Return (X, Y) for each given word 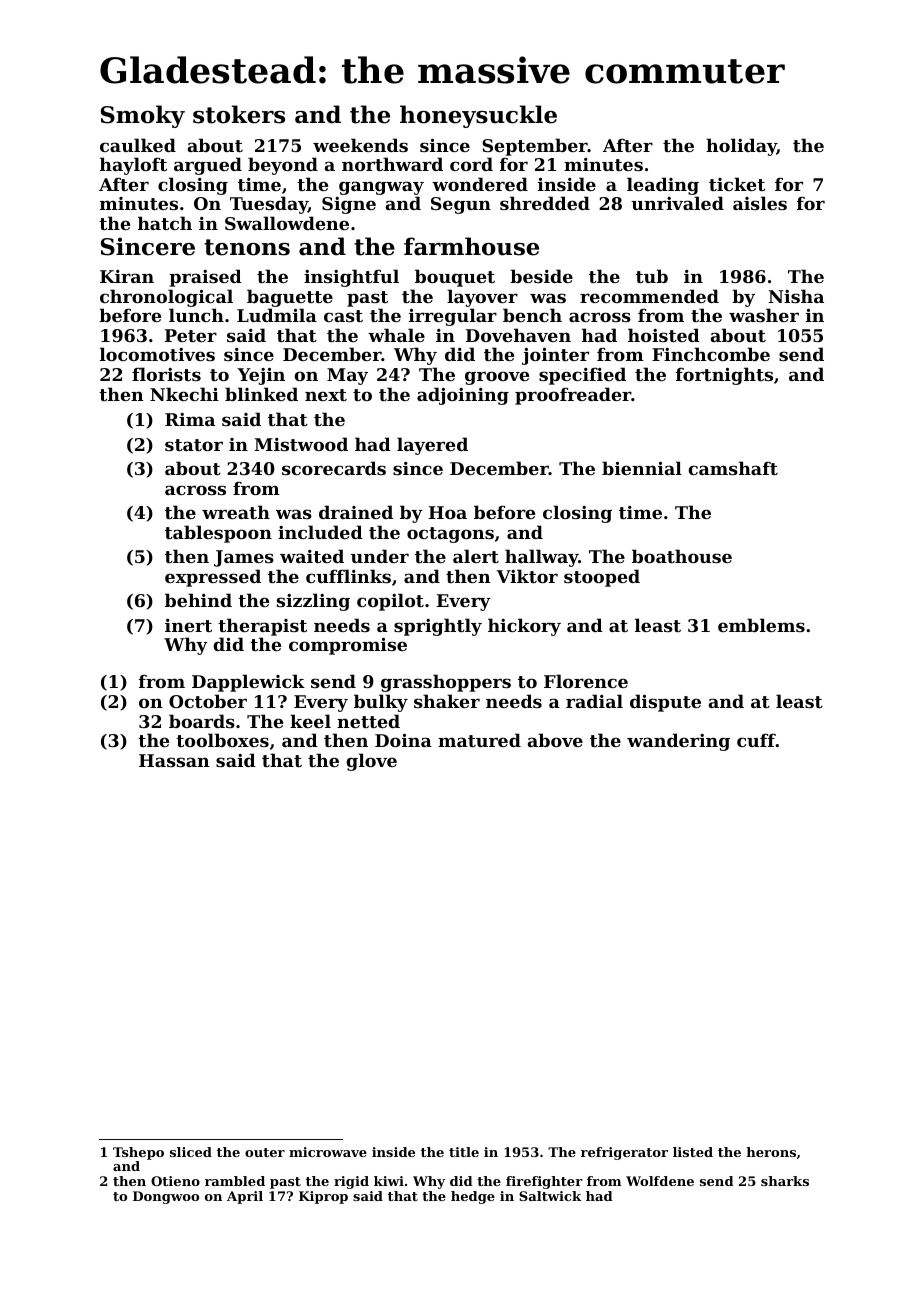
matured (479, 740)
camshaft (733, 468)
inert (188, 625)
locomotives (157, 354)
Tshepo (138, 1153)
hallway (542, 558)
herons (771, 1152)
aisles (760, 203)
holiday (741, 147)
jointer (555, 356)
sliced (191, 1152)
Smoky (143, 116)
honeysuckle (478, 116)
